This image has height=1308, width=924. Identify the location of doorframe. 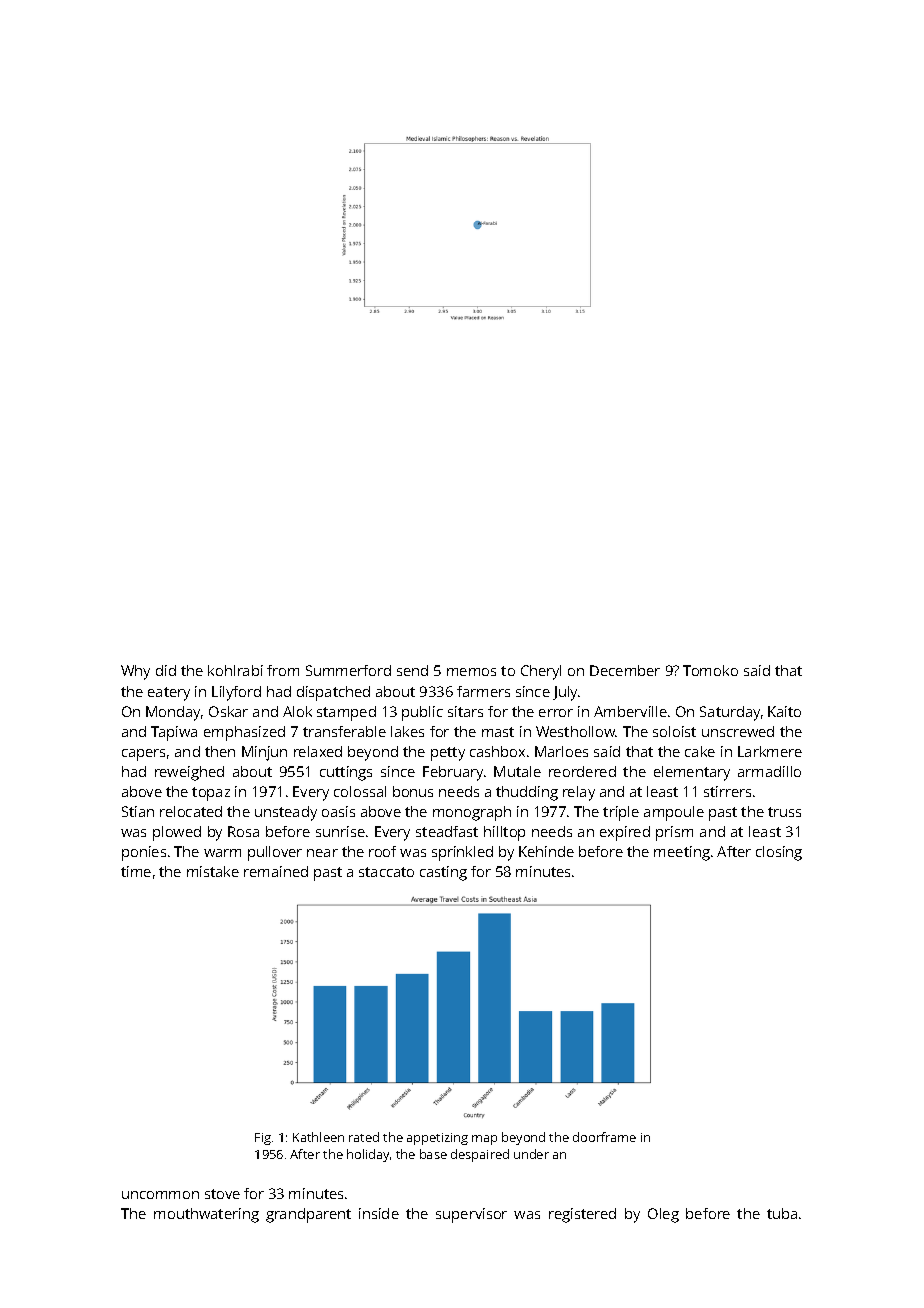
(604, 1137).
